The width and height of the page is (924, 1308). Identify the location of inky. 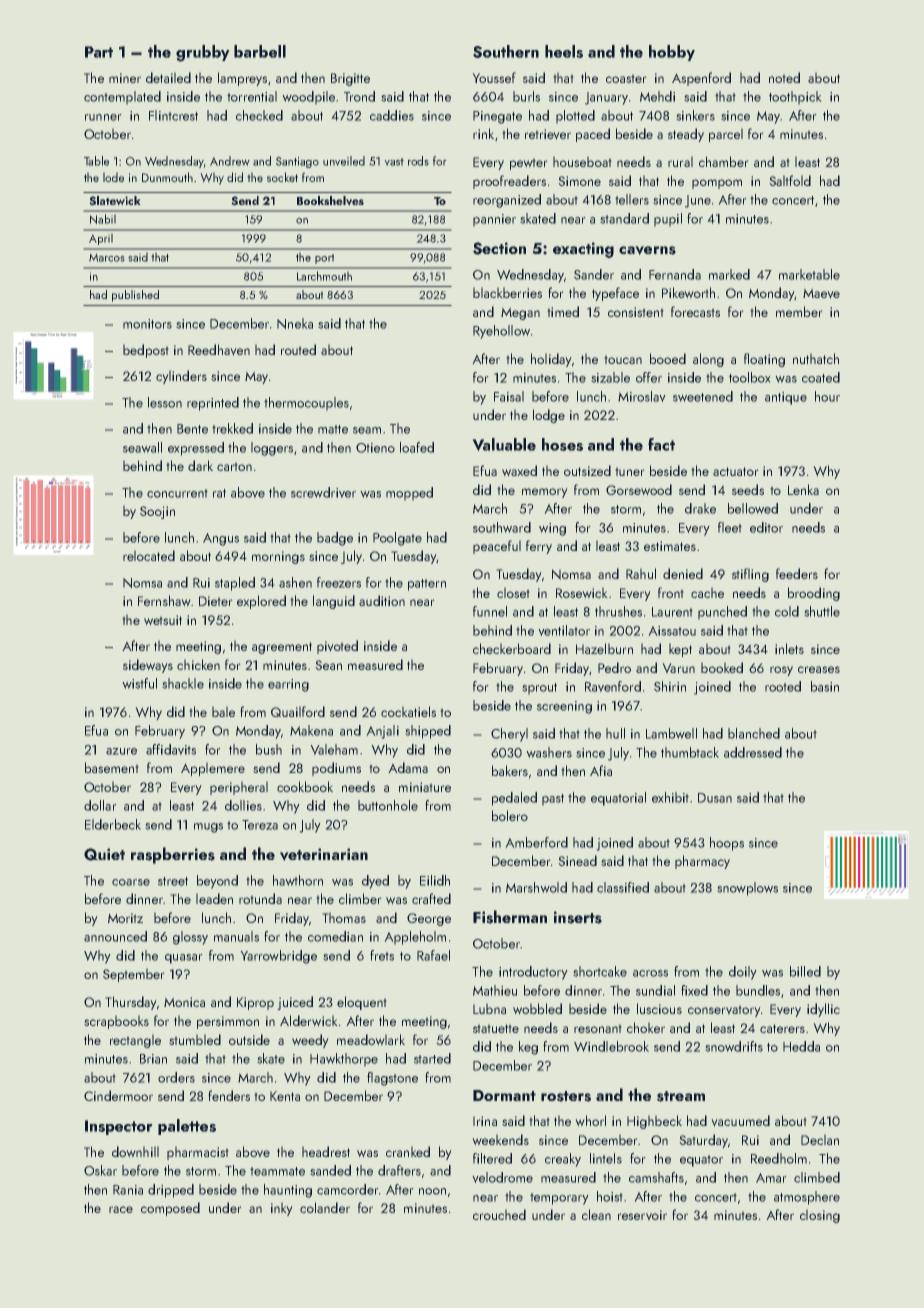
(282, 1209).
